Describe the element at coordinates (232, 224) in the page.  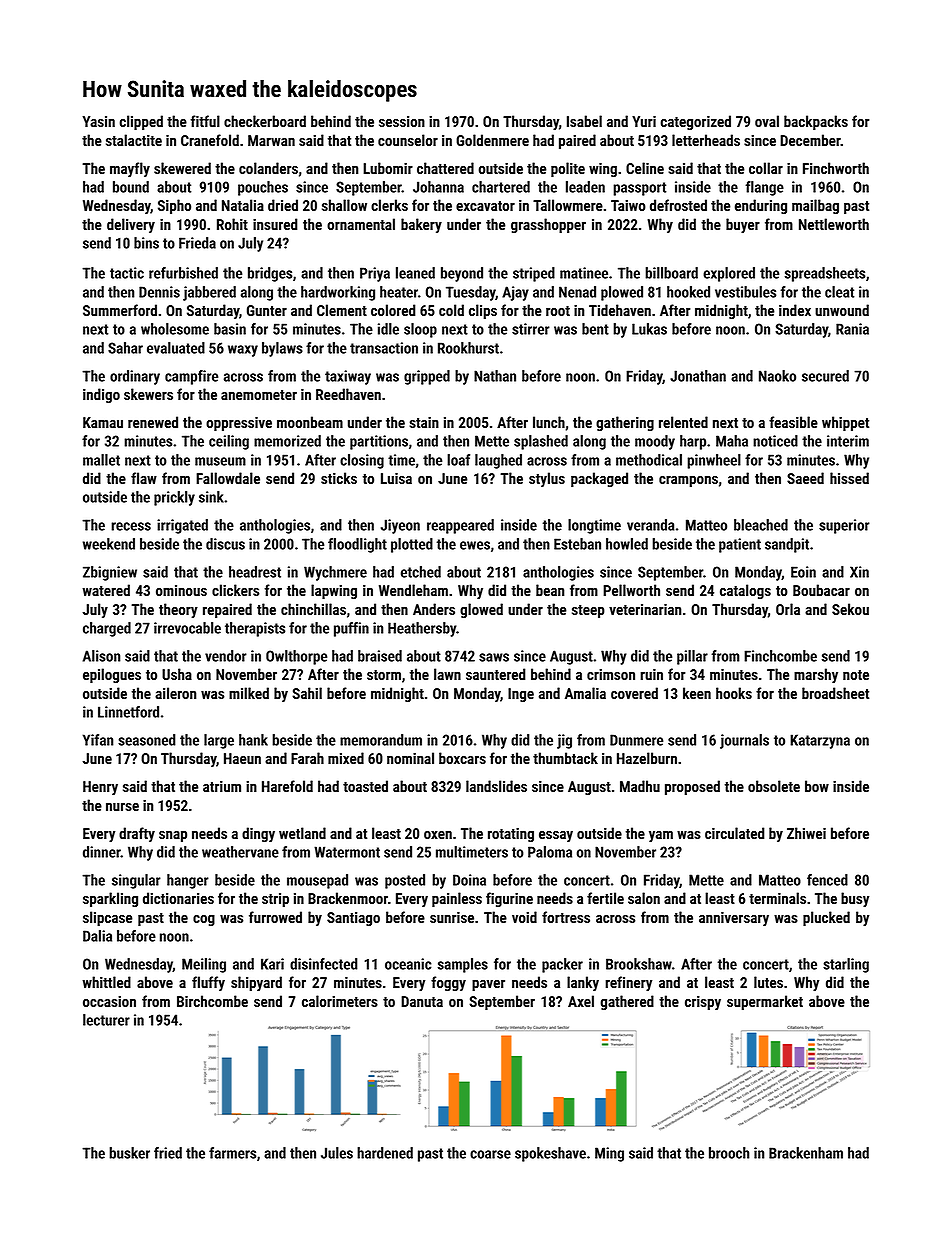
I see `Rohit` at that location.
